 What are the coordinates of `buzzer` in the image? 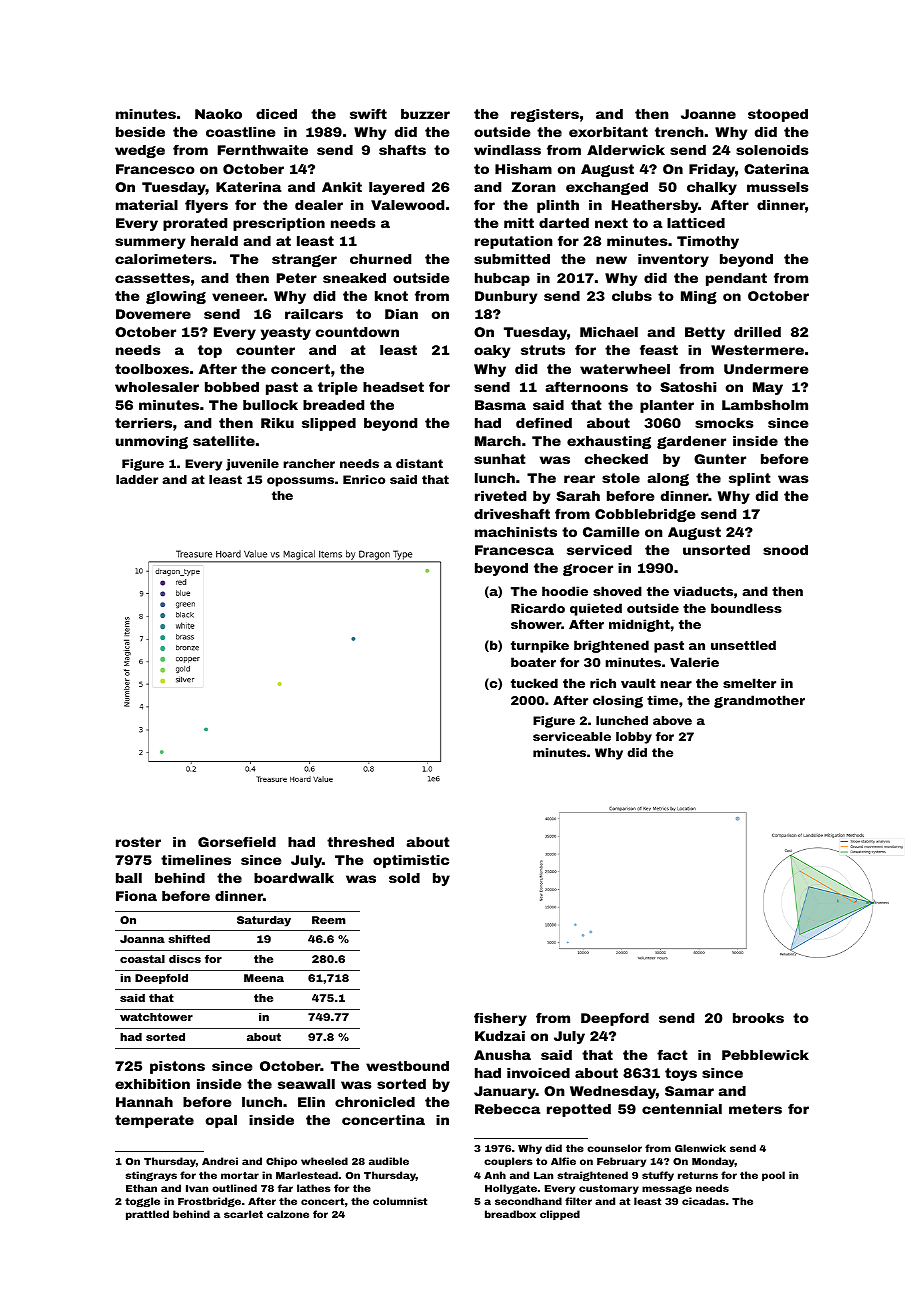 It's located at (425, 114).
